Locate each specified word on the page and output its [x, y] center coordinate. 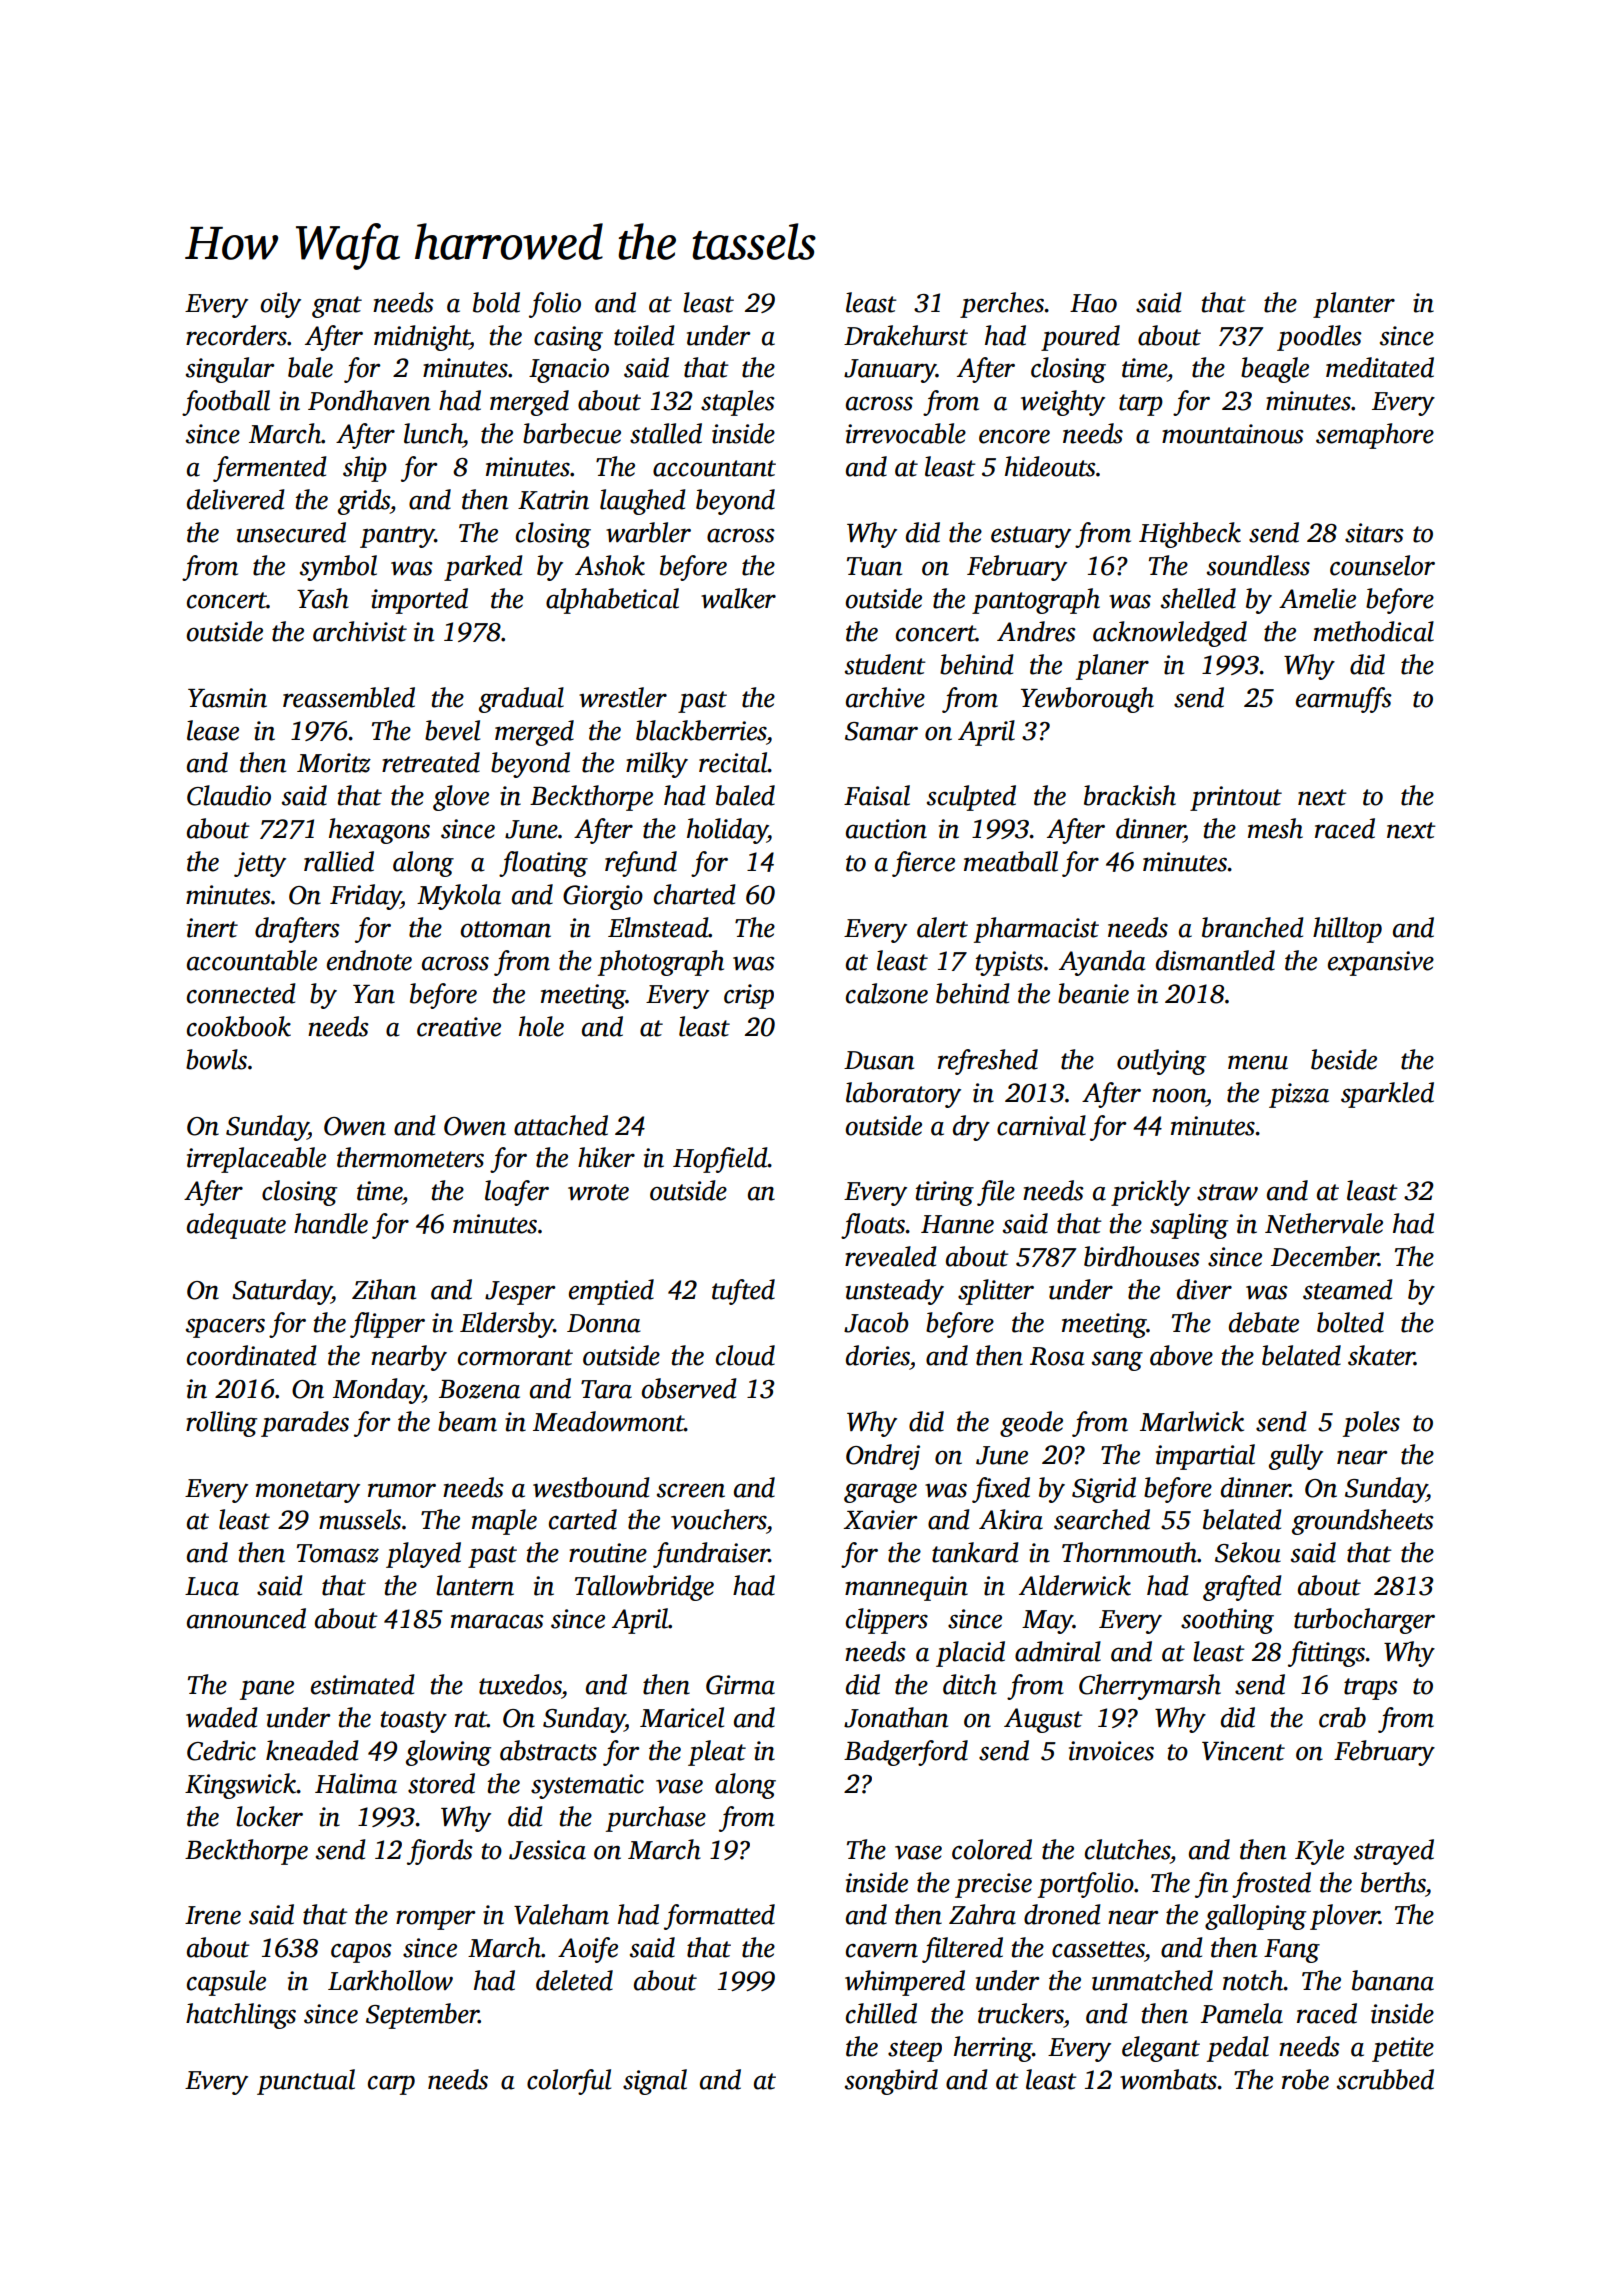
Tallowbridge [644, 1588]
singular [230, 370]
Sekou [1248, 1552]
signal [655, 2082]
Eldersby [507, 1325]
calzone [887, 993]
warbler [648, 532]
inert [212, 928]
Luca [212, 1586]
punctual [306, 2082]
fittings [1326, 1654]
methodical [1374, 631]
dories [878, 1355]
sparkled [1387, 1095]
